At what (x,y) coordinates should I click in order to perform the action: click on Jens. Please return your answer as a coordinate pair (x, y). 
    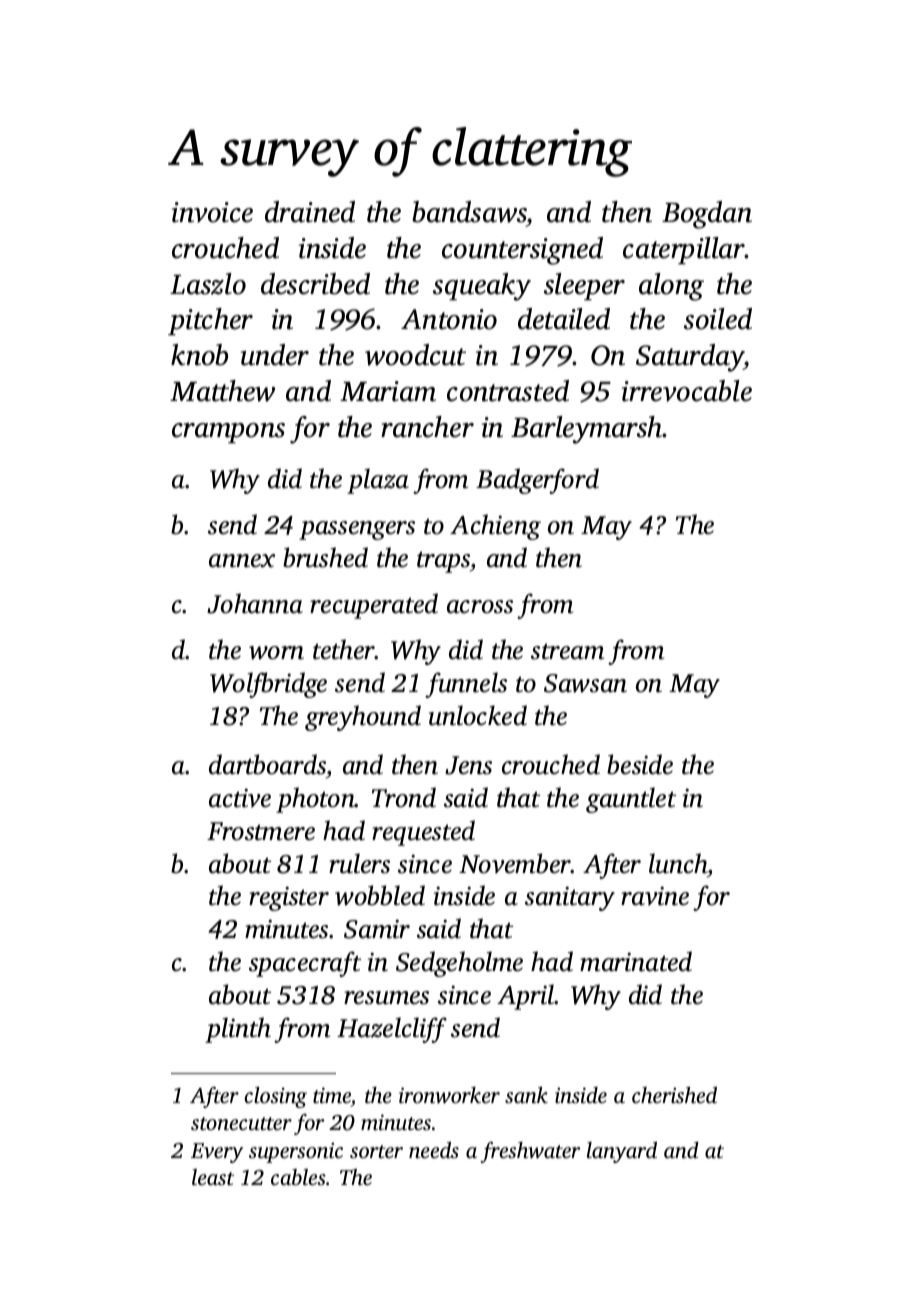
    Looking at the image, I should click on (468, 765).
